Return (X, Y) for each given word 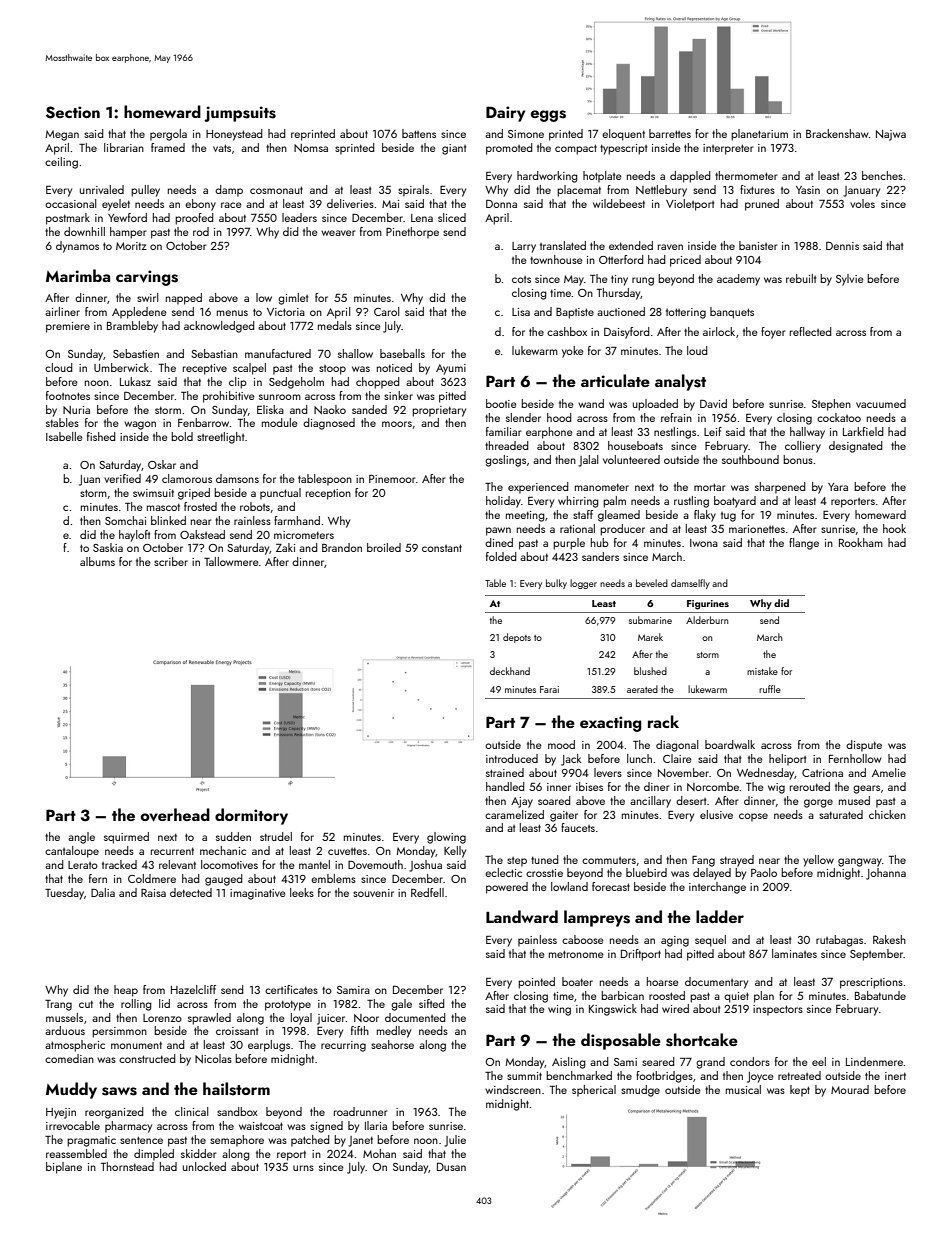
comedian (69, 1058)
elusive (716, 814)
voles (862, 203)
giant (454, 149)
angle (81, 838)
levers (608, 772)
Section (73, 112)
